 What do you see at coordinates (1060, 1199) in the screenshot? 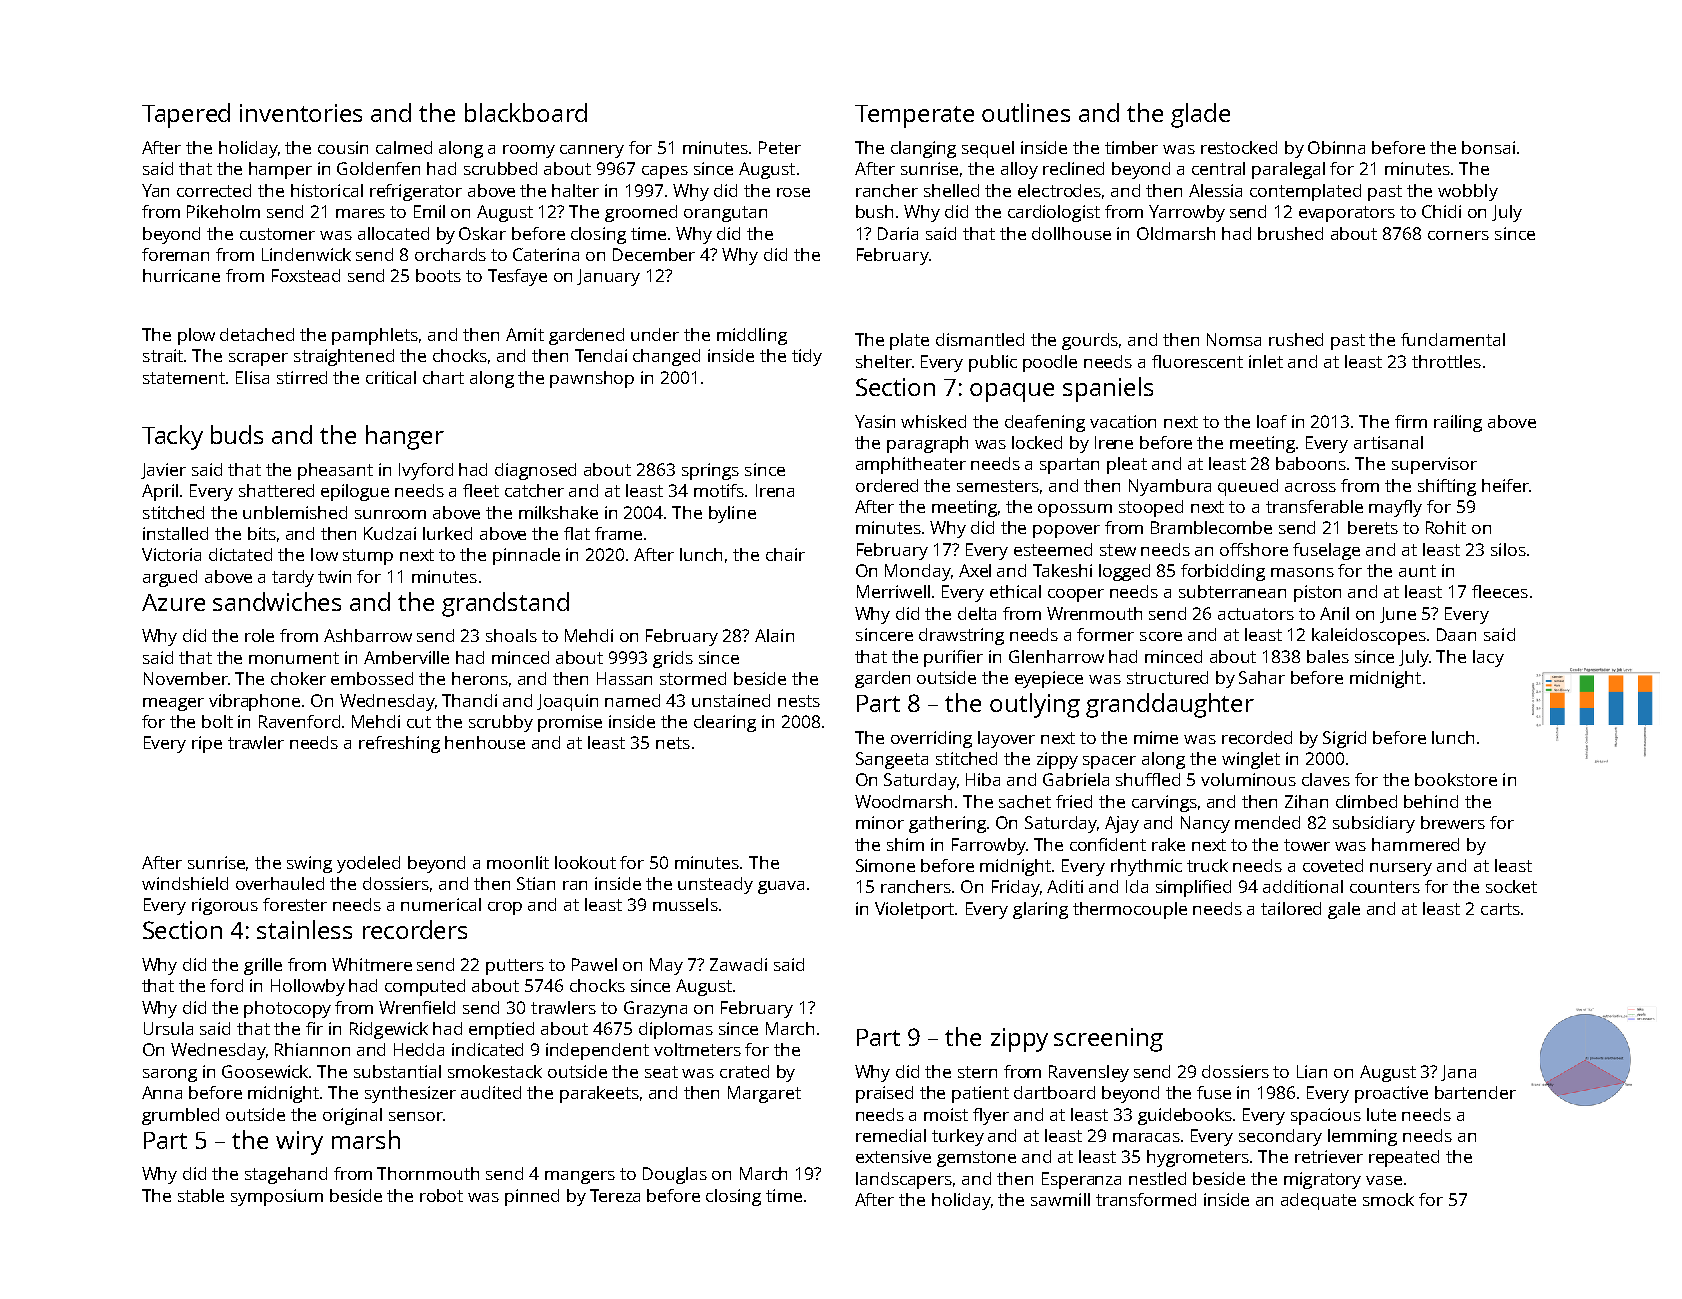
I see `sawmill` at bounding box center [1060, 1199].
